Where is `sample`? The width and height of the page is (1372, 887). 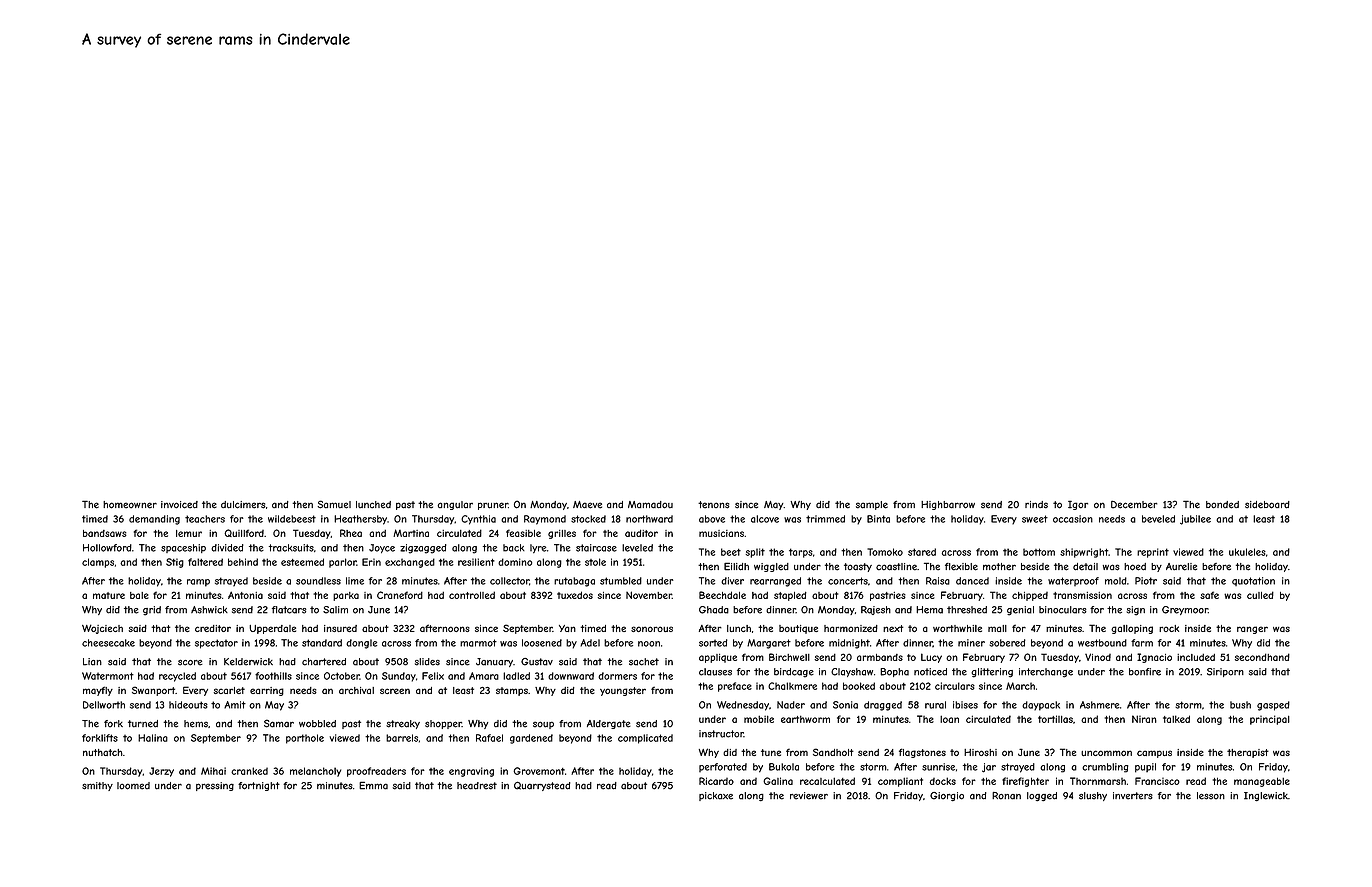 sample is located at coordinates (872, 505).
